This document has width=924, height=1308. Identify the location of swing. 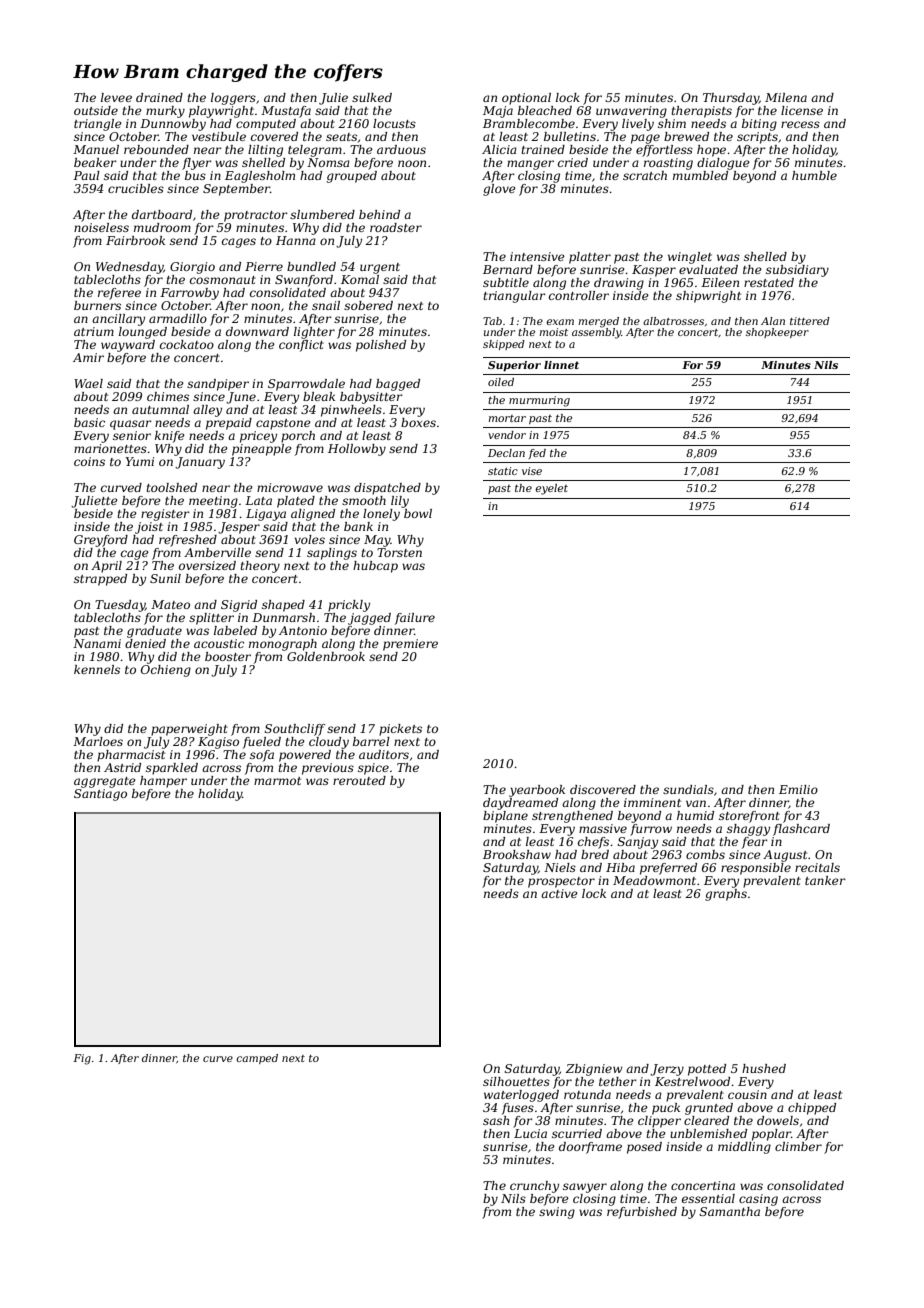
(557, 1213).
